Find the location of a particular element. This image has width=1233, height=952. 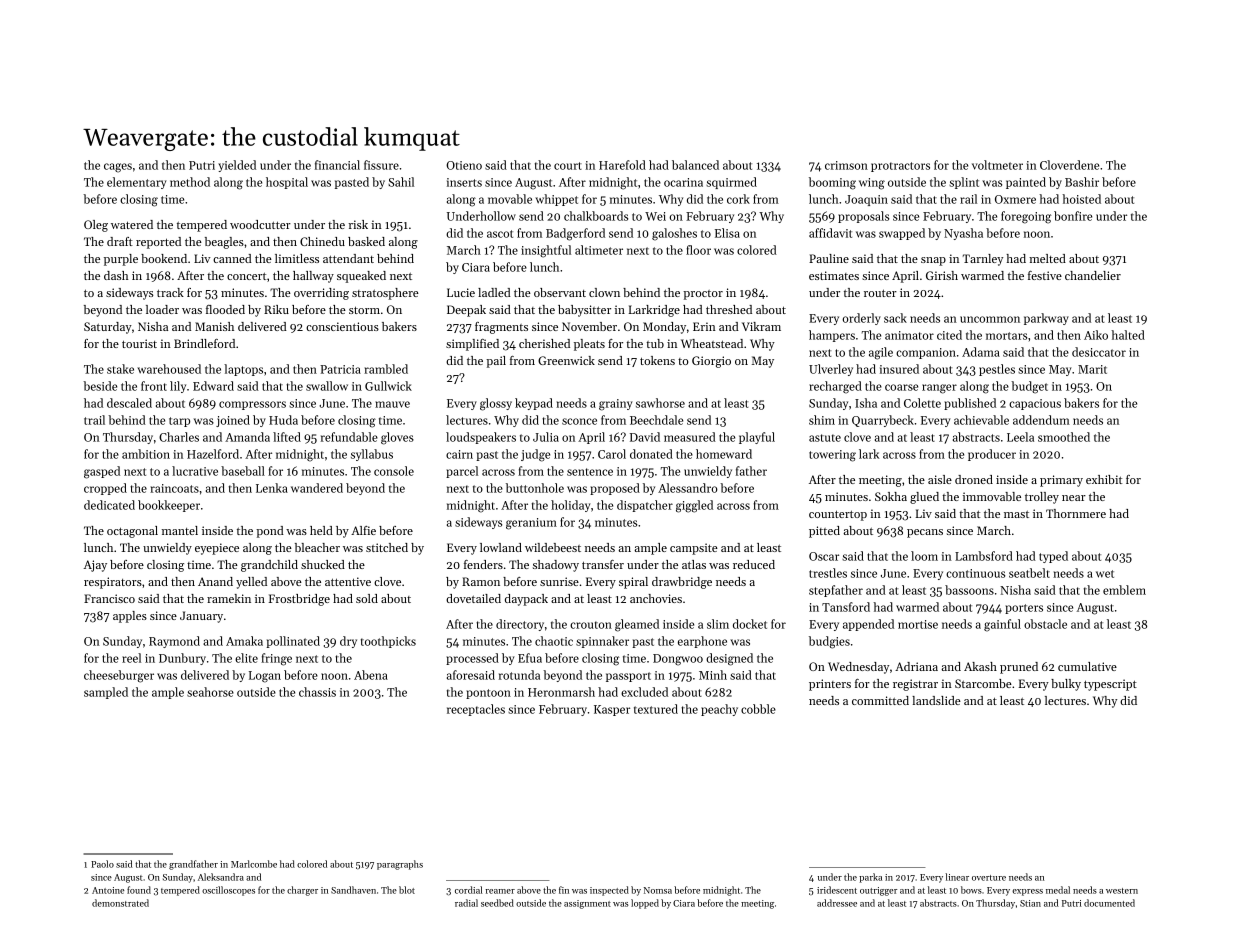

Elisa is located at coordinates (727, 233).
